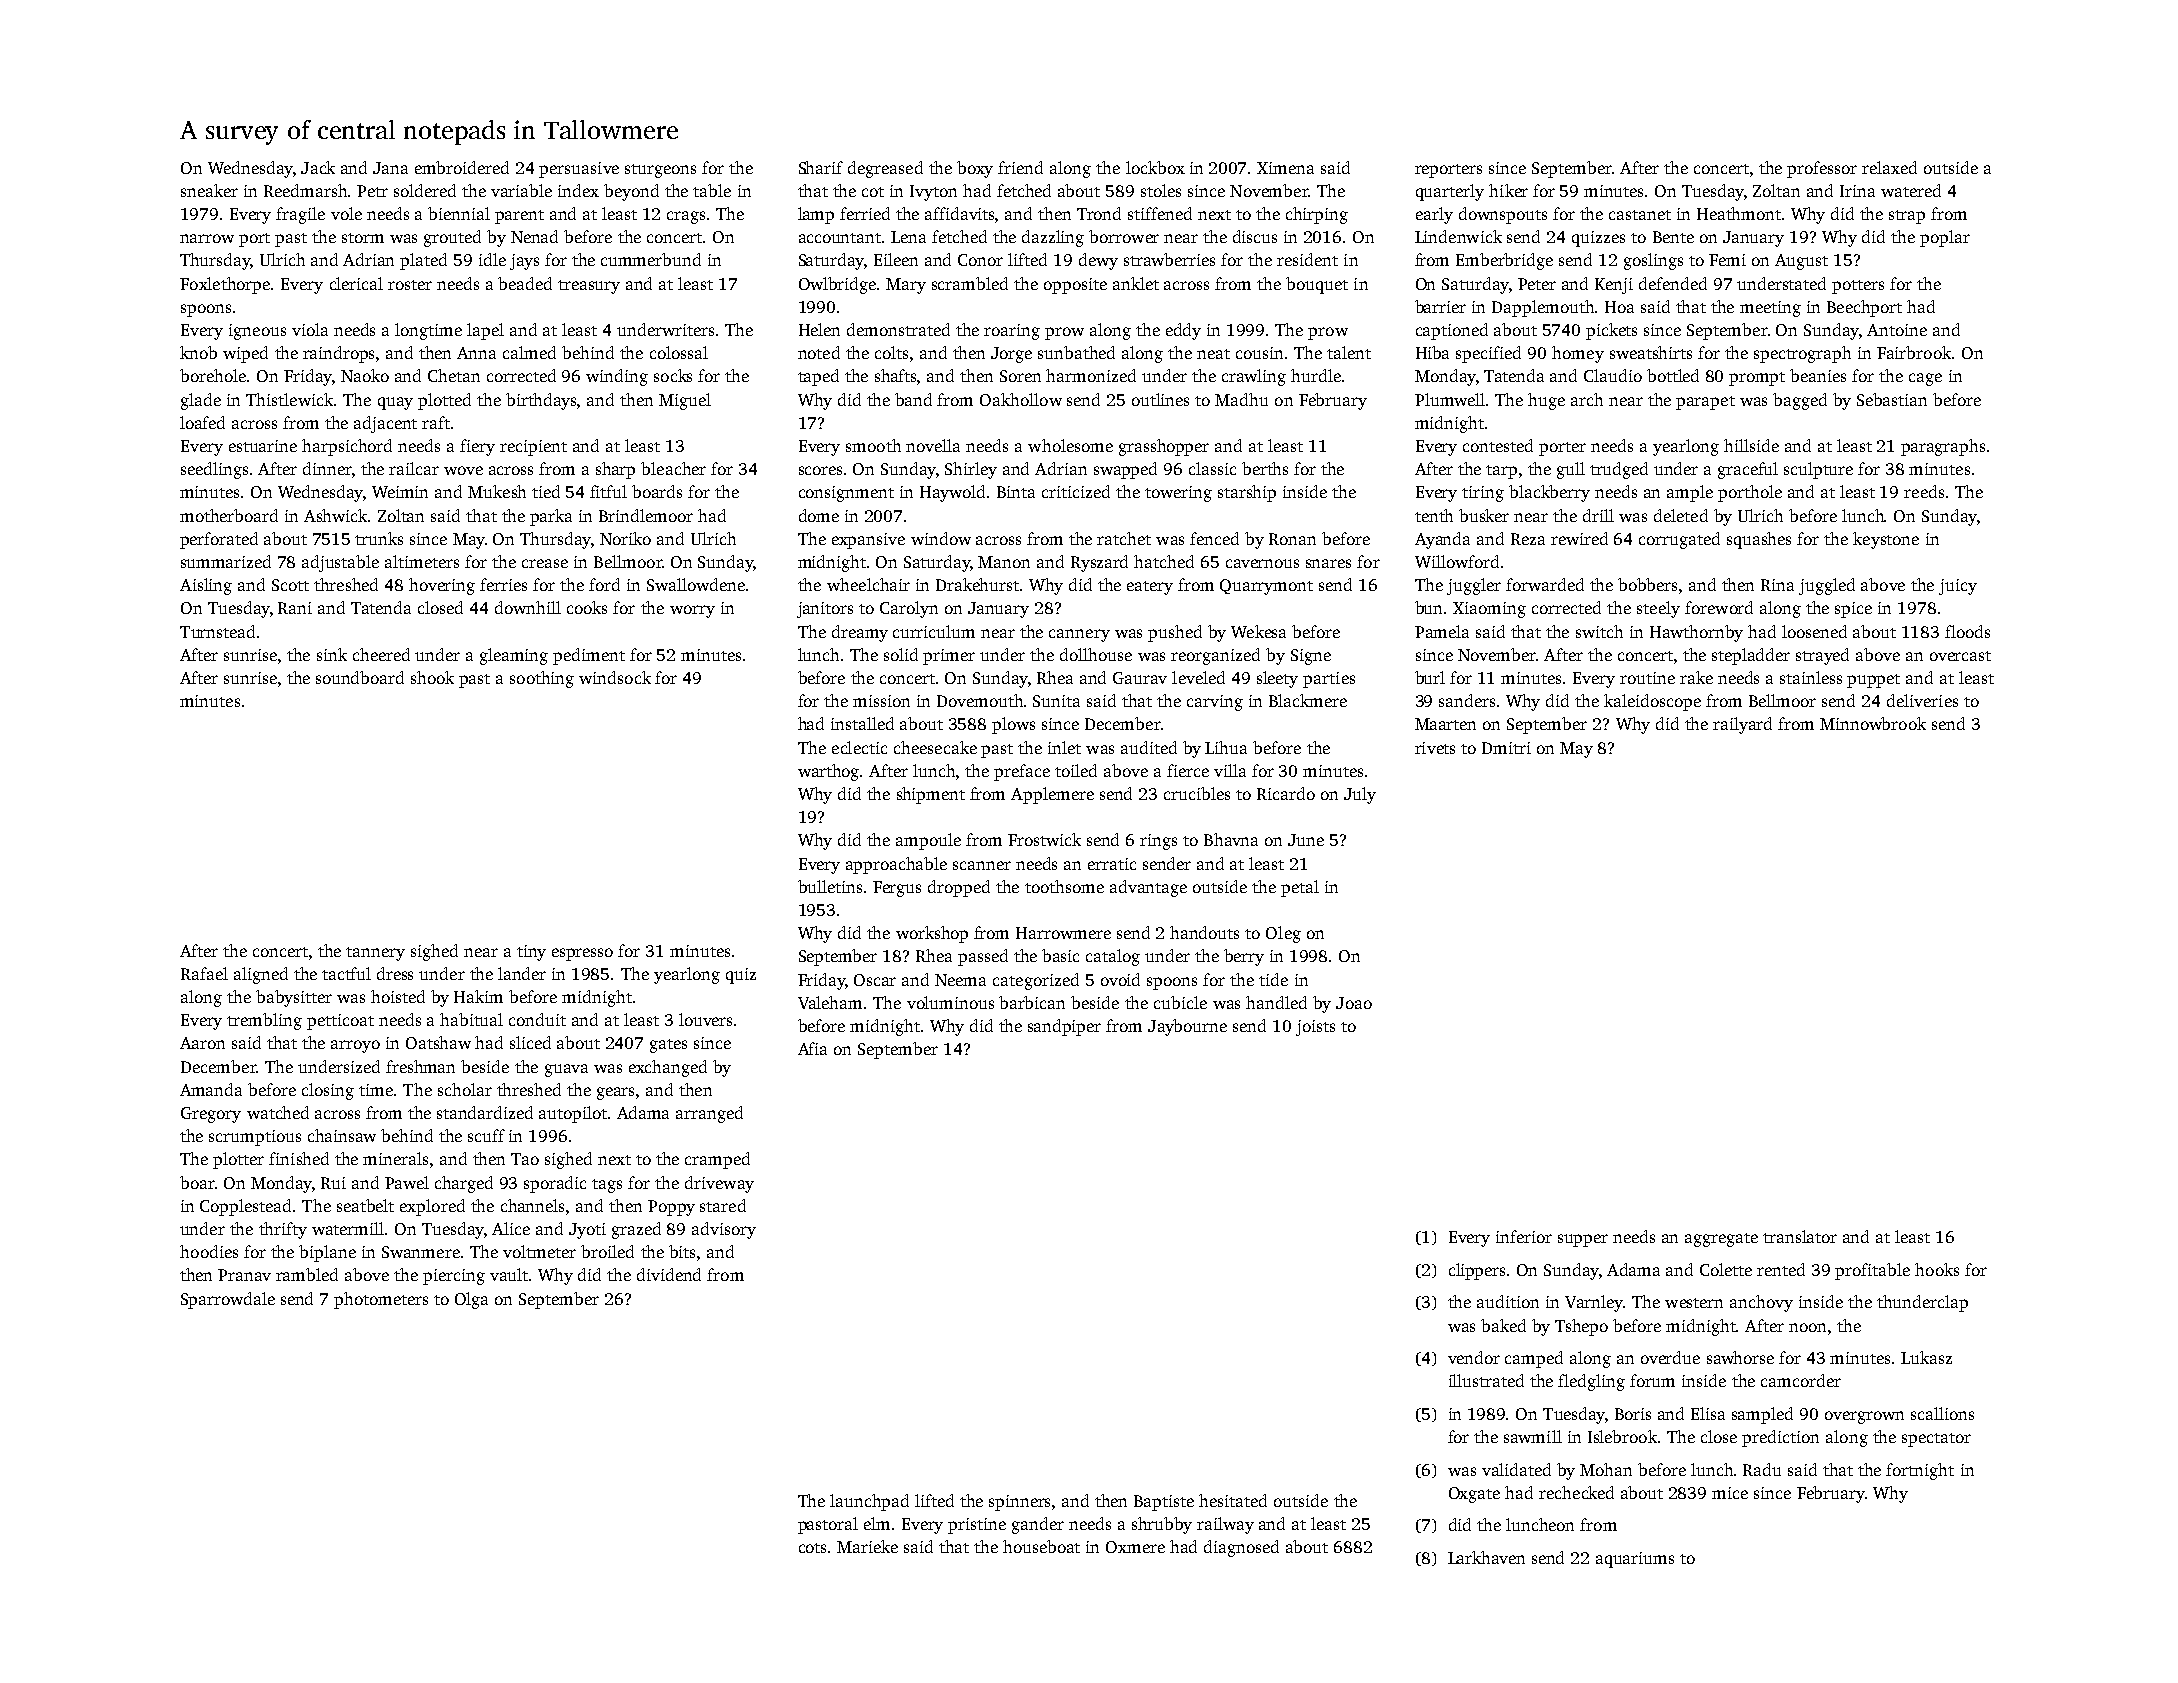 This screenshot has width=2178, height=1683. What do you see at coordinates (952, 493) in the screenshot?
I see `Haywold` at bounding box center [952, 493].
